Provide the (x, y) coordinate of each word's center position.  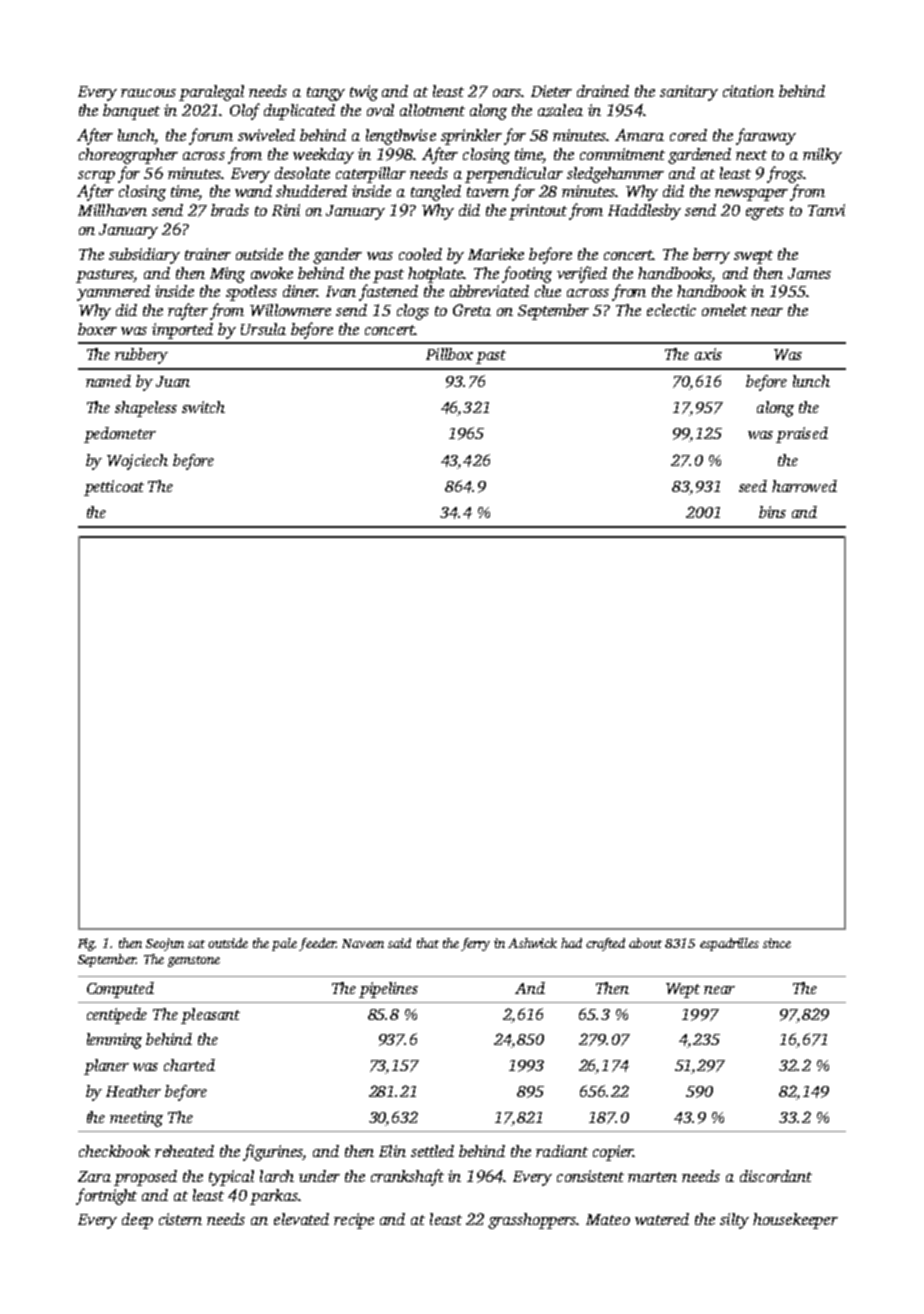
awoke (272, 273)
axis (708, 354)
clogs (413, 312)
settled (432, 1151)
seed (753, 486)
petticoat (114, 488)
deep (137, 1221)
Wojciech (137, 462)
